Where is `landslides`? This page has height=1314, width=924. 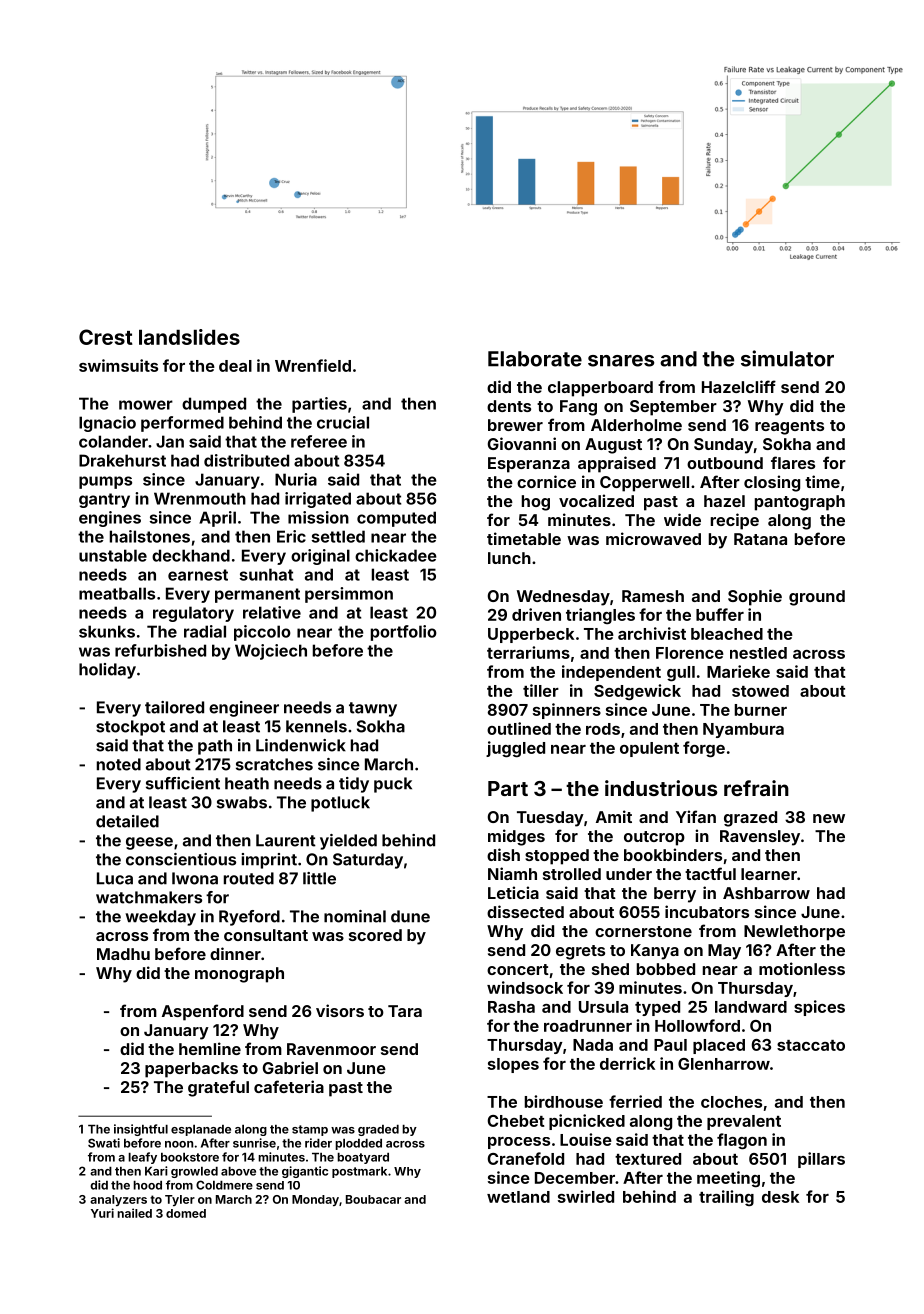 landslides is located at coordinates (189, 337).
